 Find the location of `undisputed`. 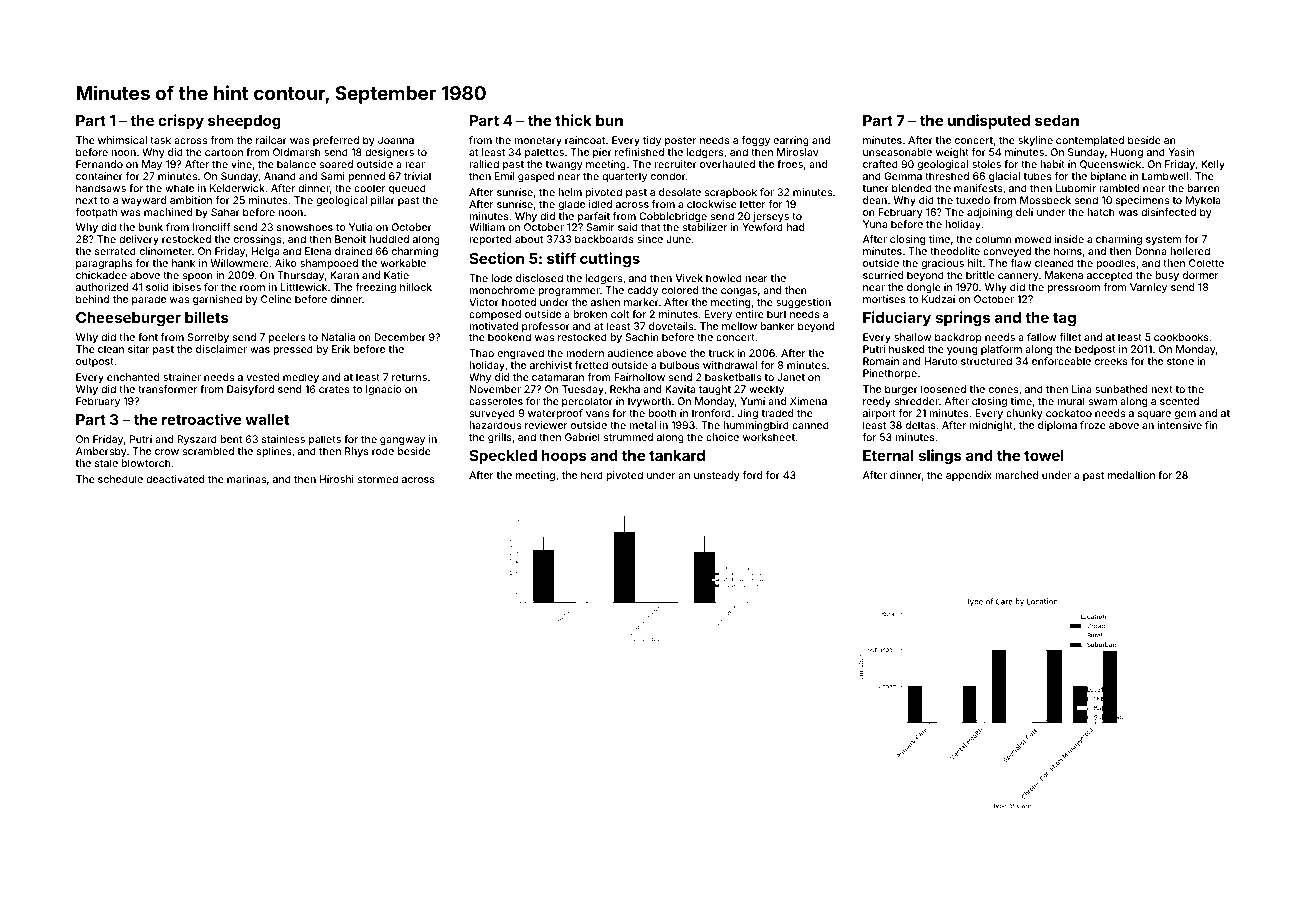

undisputed is located at coordinates (989, 121).
